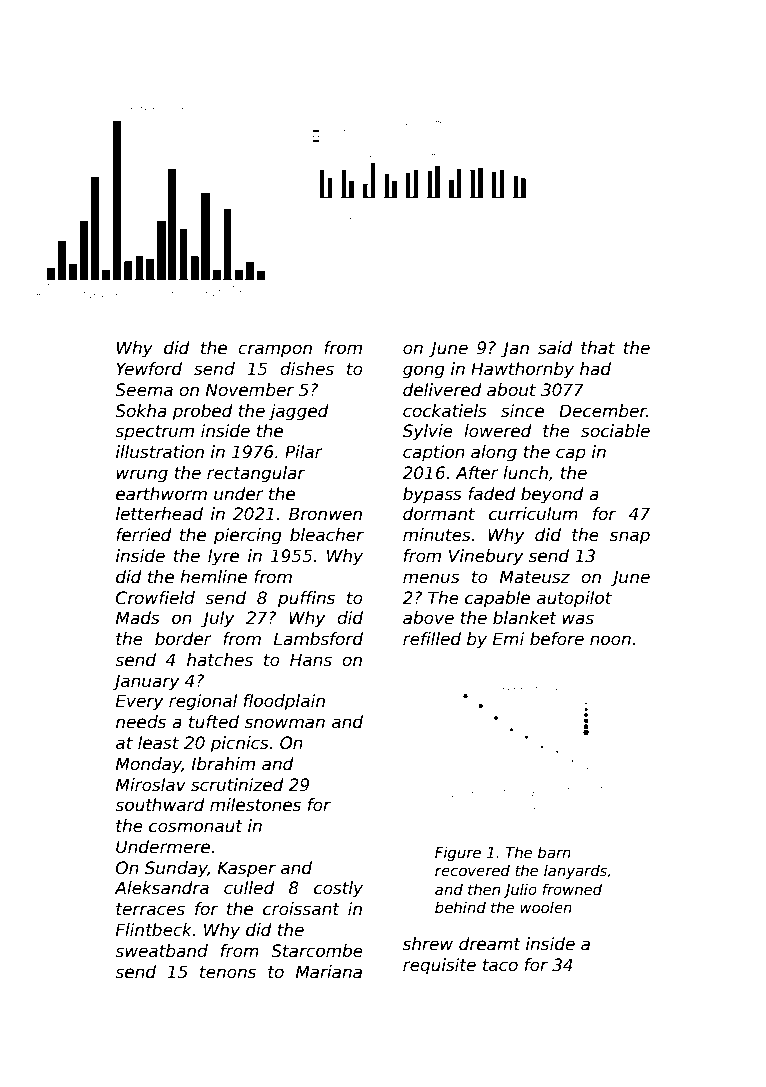  Describe the element at coordinates (155, 598) in the screenshot. I see `Crowfield` at that location.
